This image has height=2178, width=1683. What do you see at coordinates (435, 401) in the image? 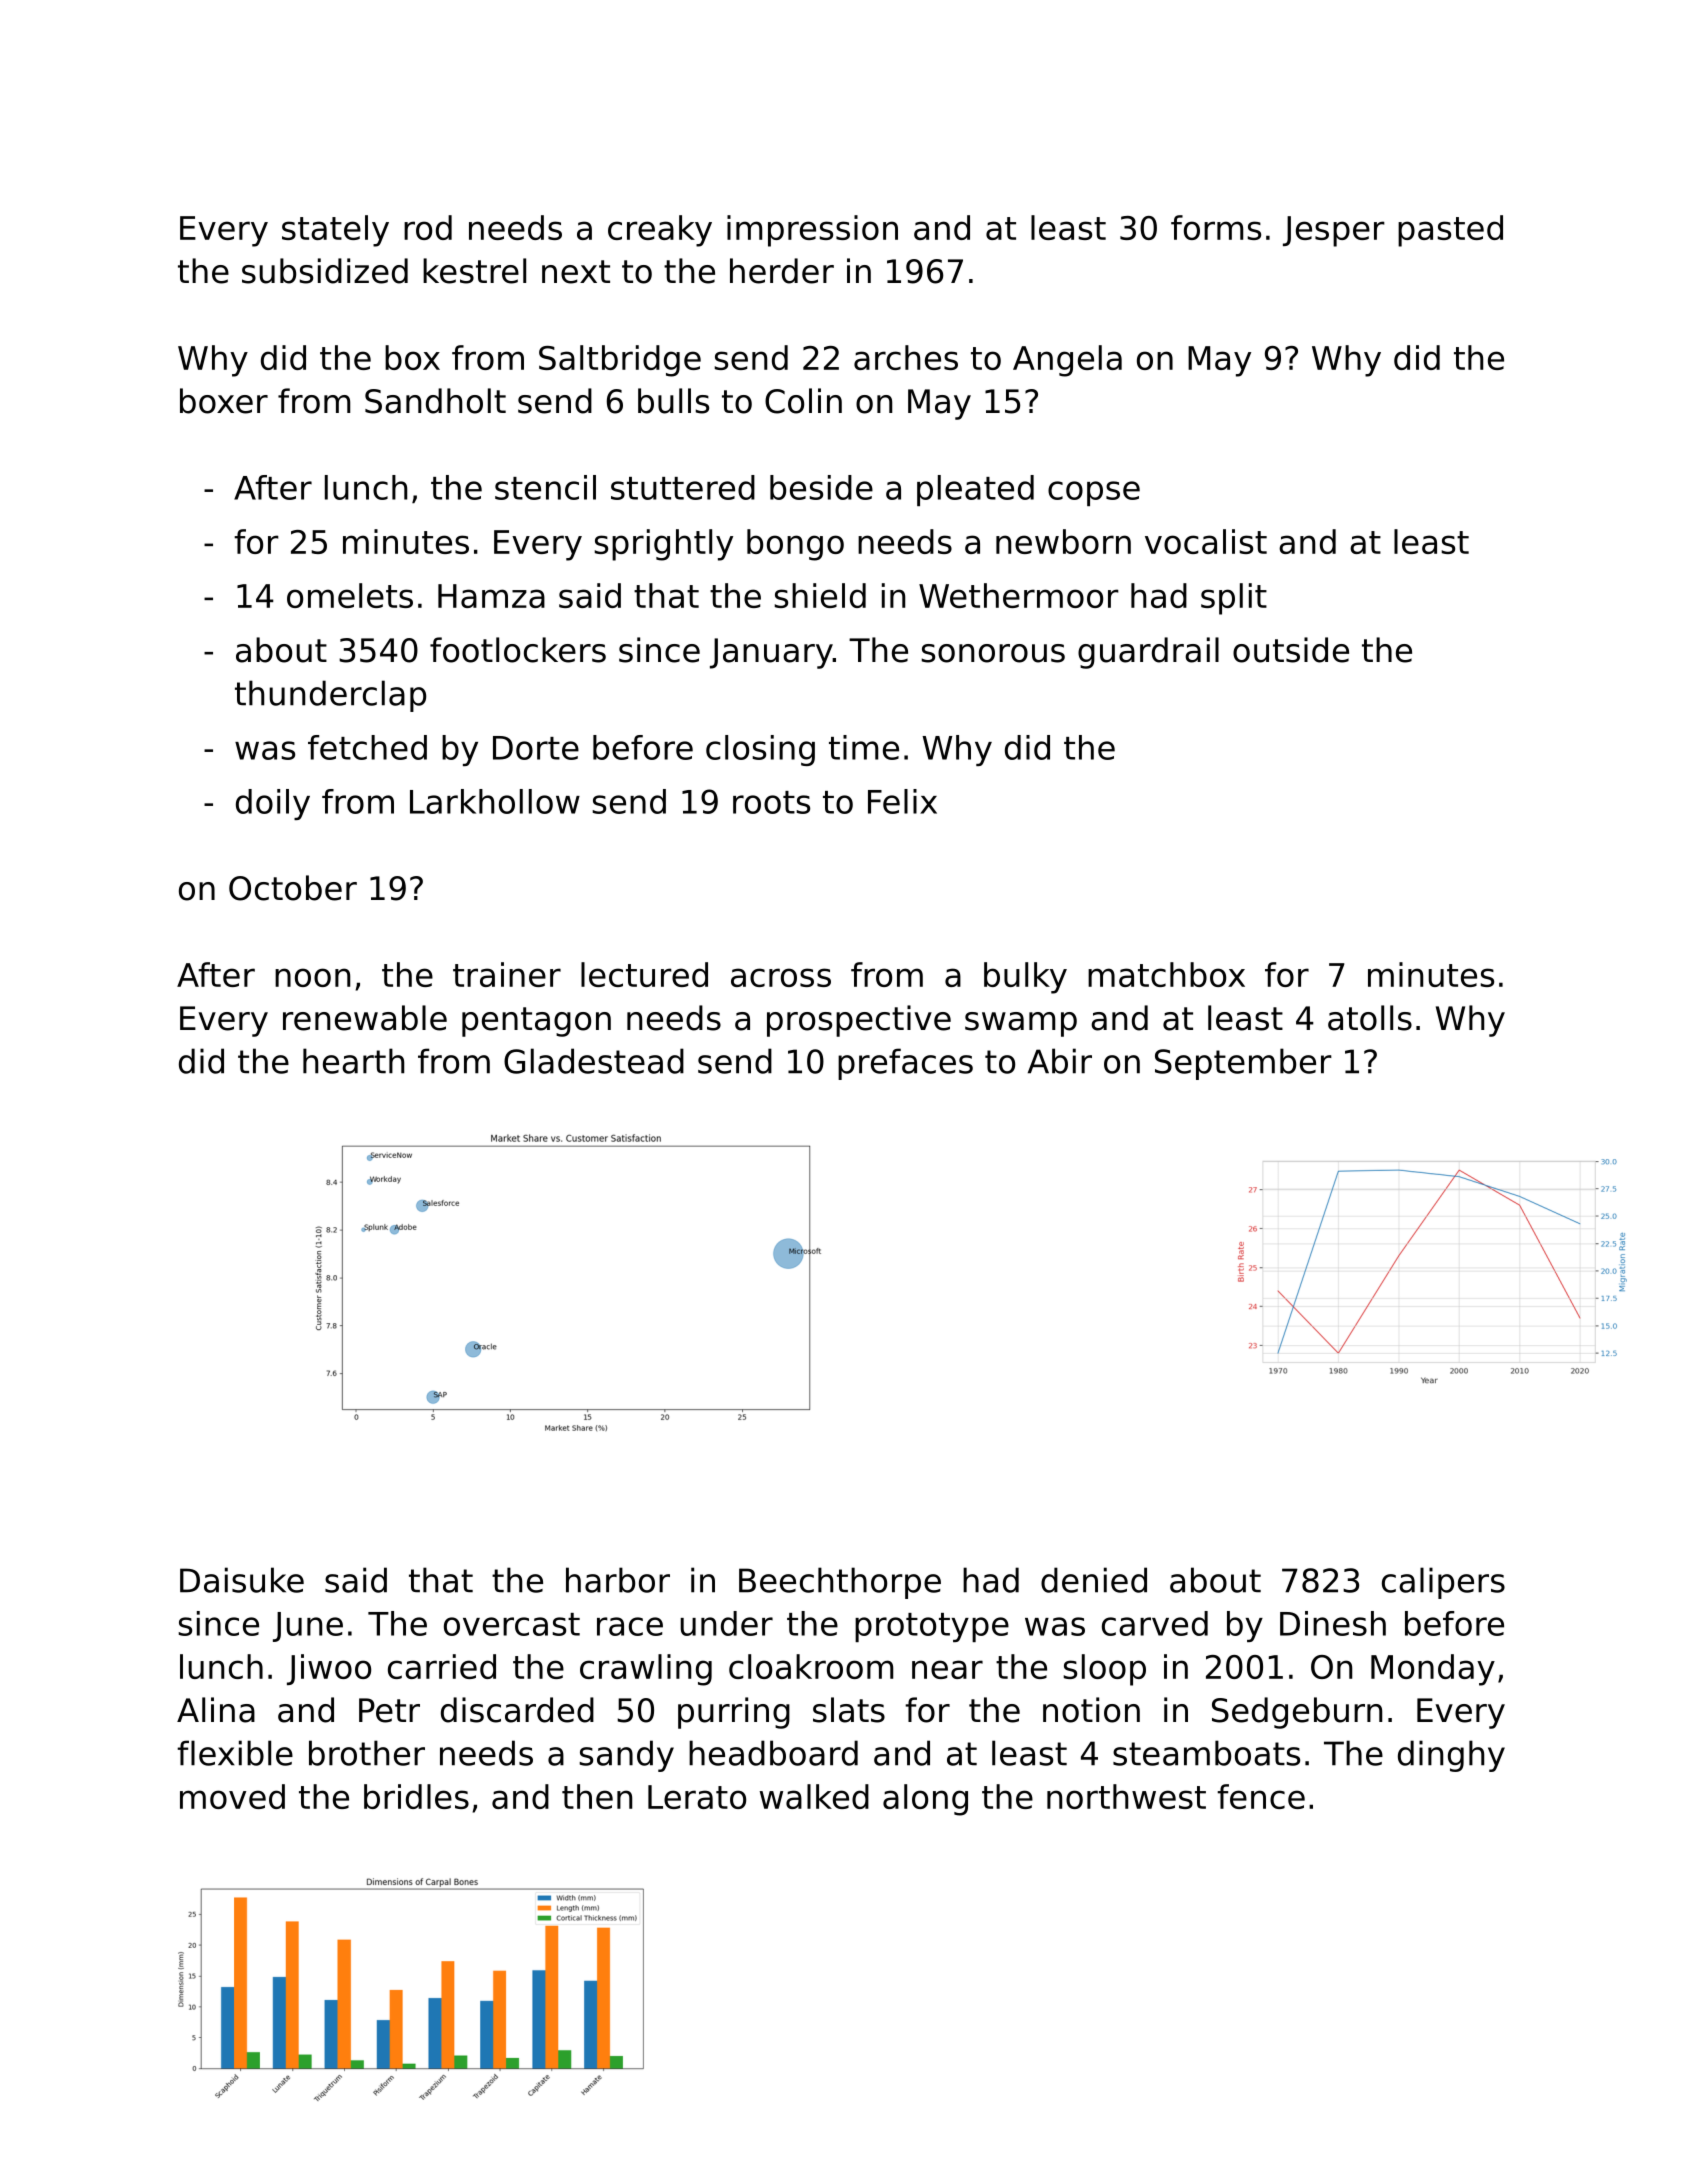
I see `Sandholt` at bounding box center [435, 401].
